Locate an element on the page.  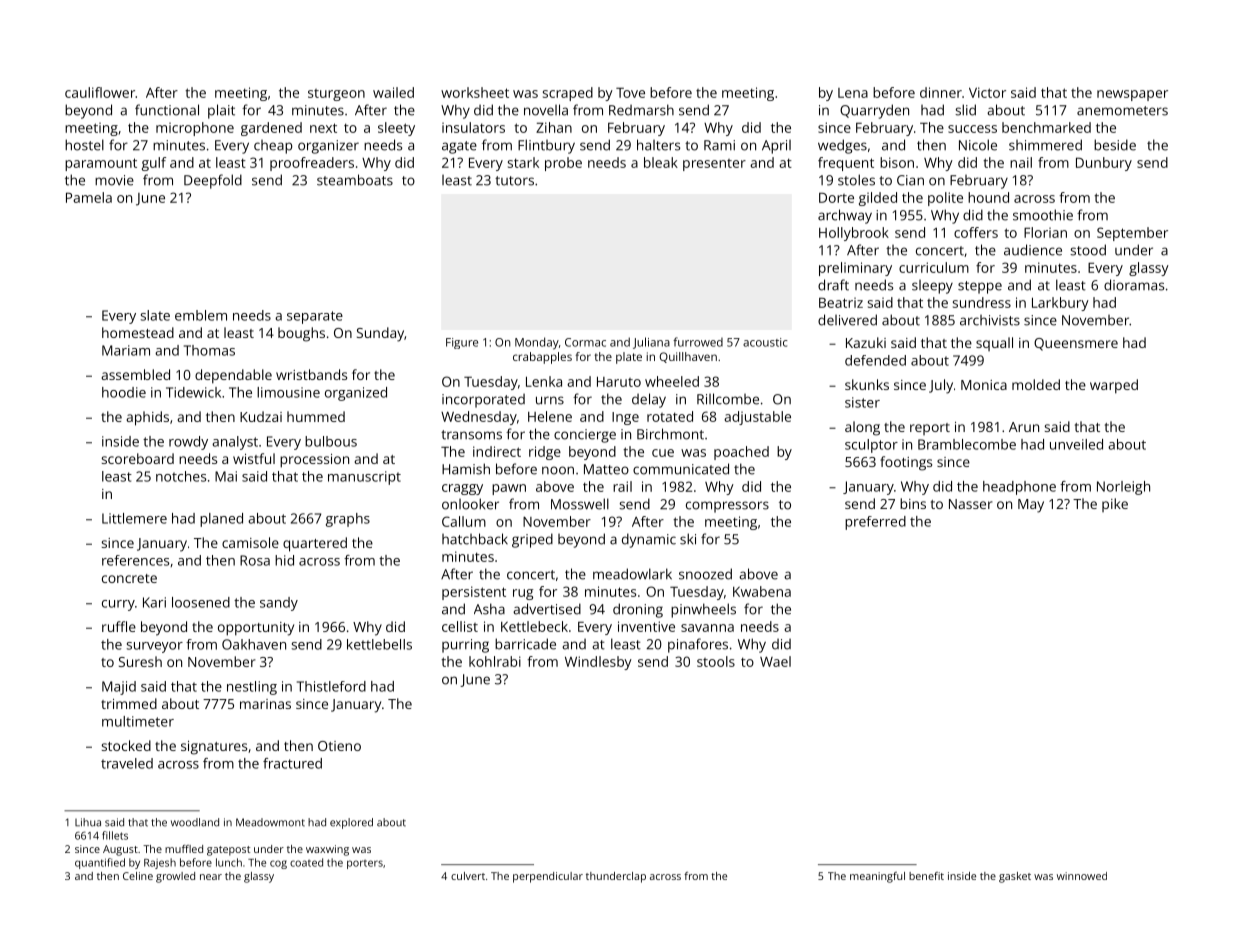
loosened is located at coordinates (201, 602).
